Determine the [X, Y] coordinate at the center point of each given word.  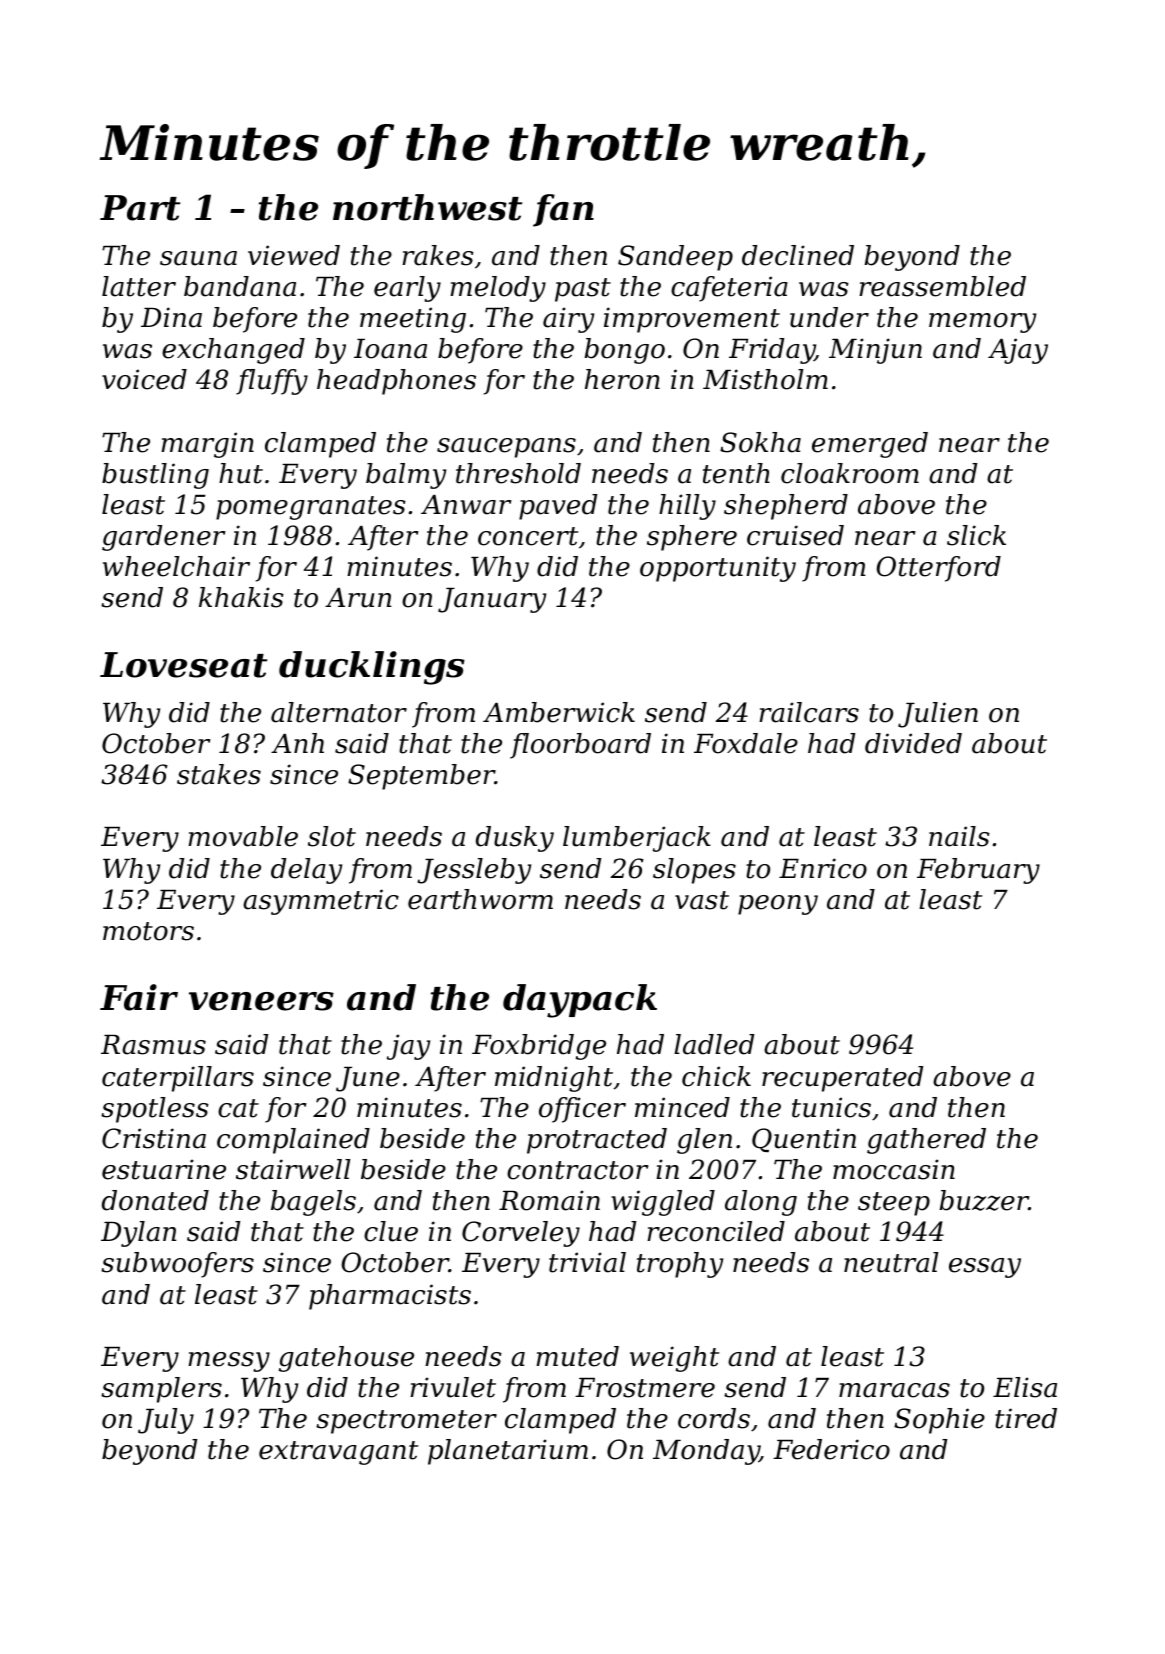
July [166, 1421]
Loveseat [183, 665]
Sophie [939, 1421]
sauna [198, 258]
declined [798, 255]
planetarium [508, 1452]
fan [563, 210]
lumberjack [637, 839]
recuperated [842, 1079]
